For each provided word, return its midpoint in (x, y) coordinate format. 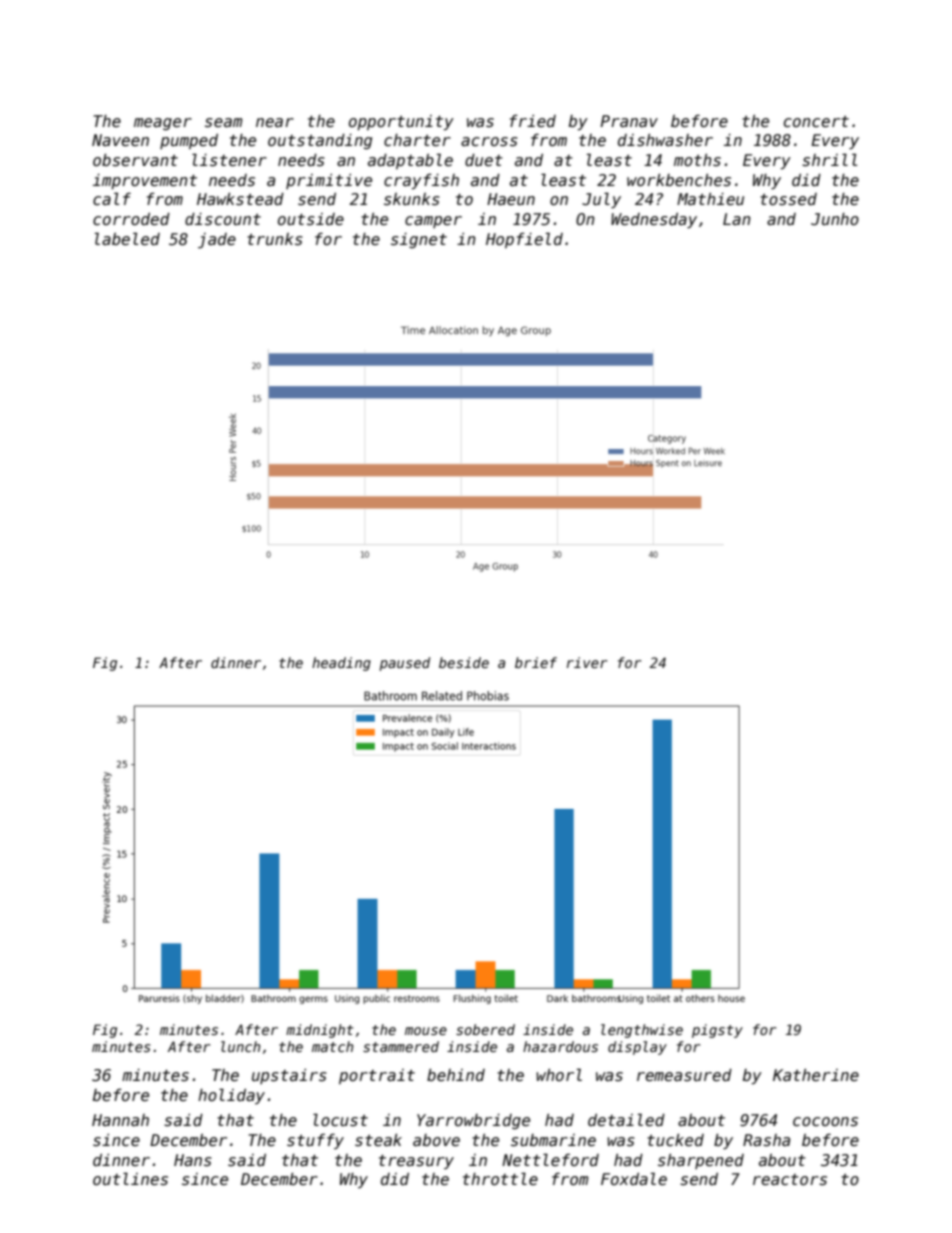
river (587, 662)
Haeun (511, 199)
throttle (500, 1178)
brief (536, 662)
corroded (131, 219)
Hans (193, 1160)
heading (341, 664)
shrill (829, 160)
